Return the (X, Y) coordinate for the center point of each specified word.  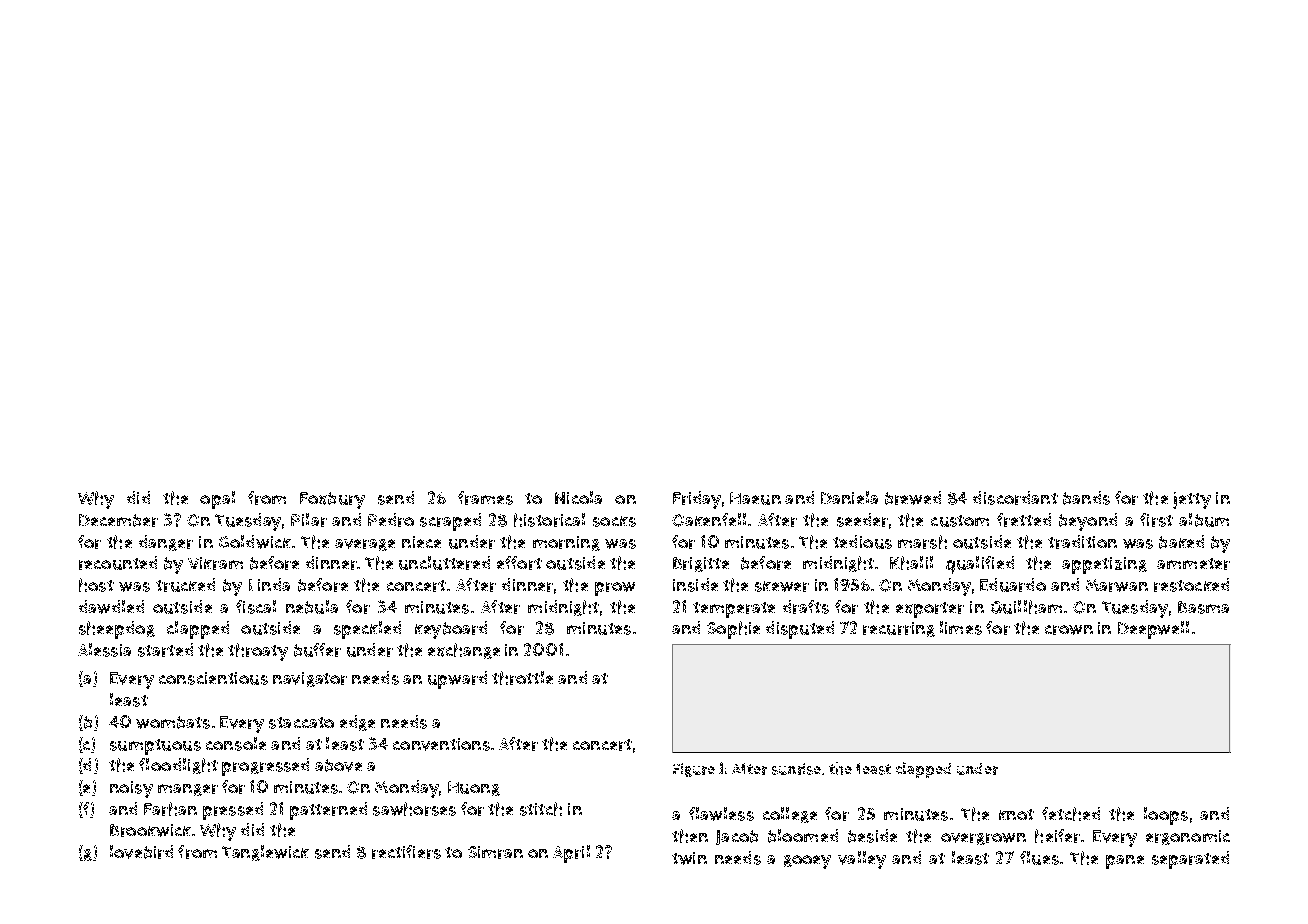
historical (549, 520)
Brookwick (150, 830)
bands (1086, 498)
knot (1016, 814)
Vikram (215, 563)
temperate (734, 610)
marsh (922, 542)
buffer (317, 650)
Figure (694, 770)
